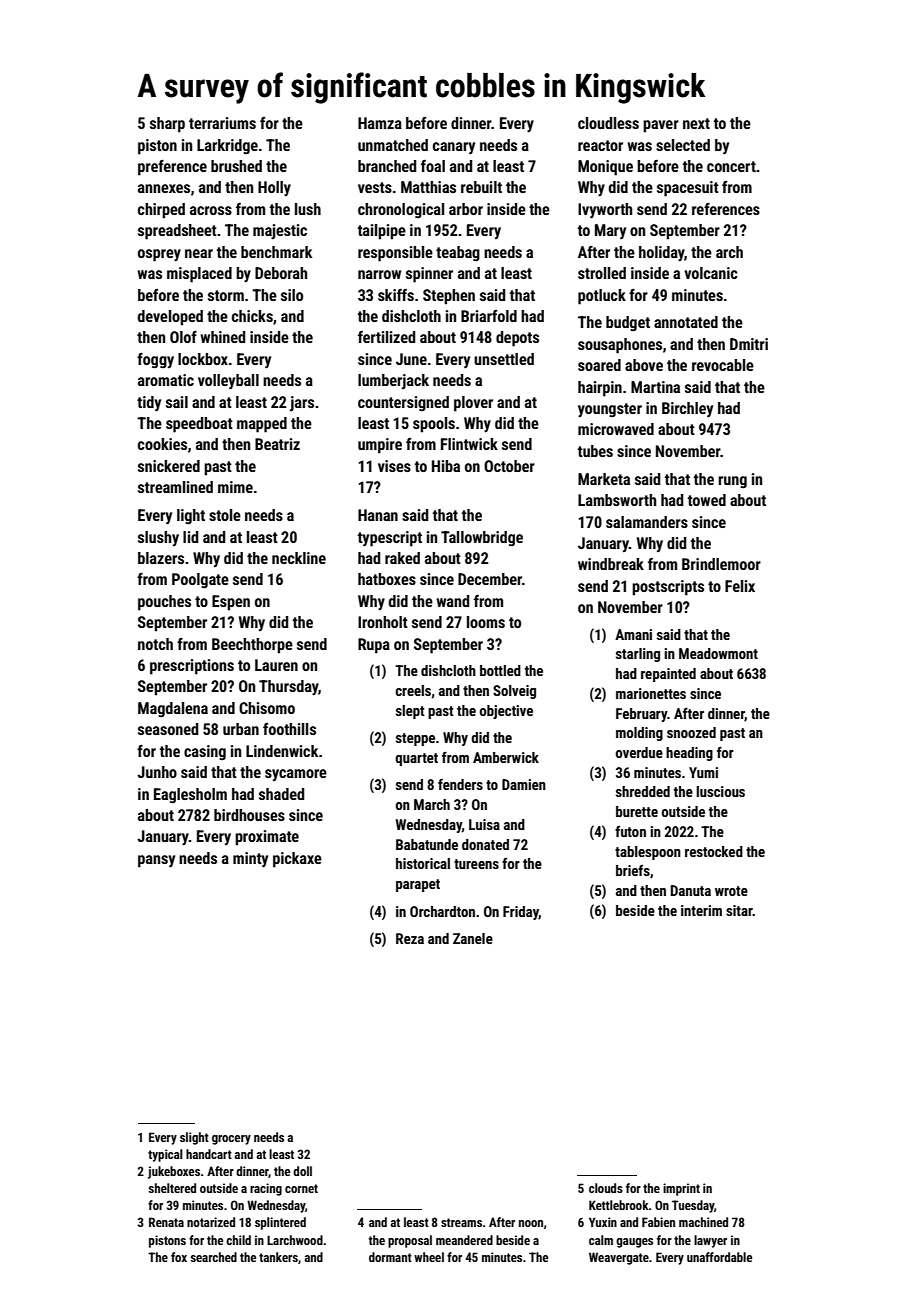 Image resolution: width=908 pixels, height=1316 pixels. Describe the element at coordinates (714, 851) in the screenshot. I see `restocked` at that location.
